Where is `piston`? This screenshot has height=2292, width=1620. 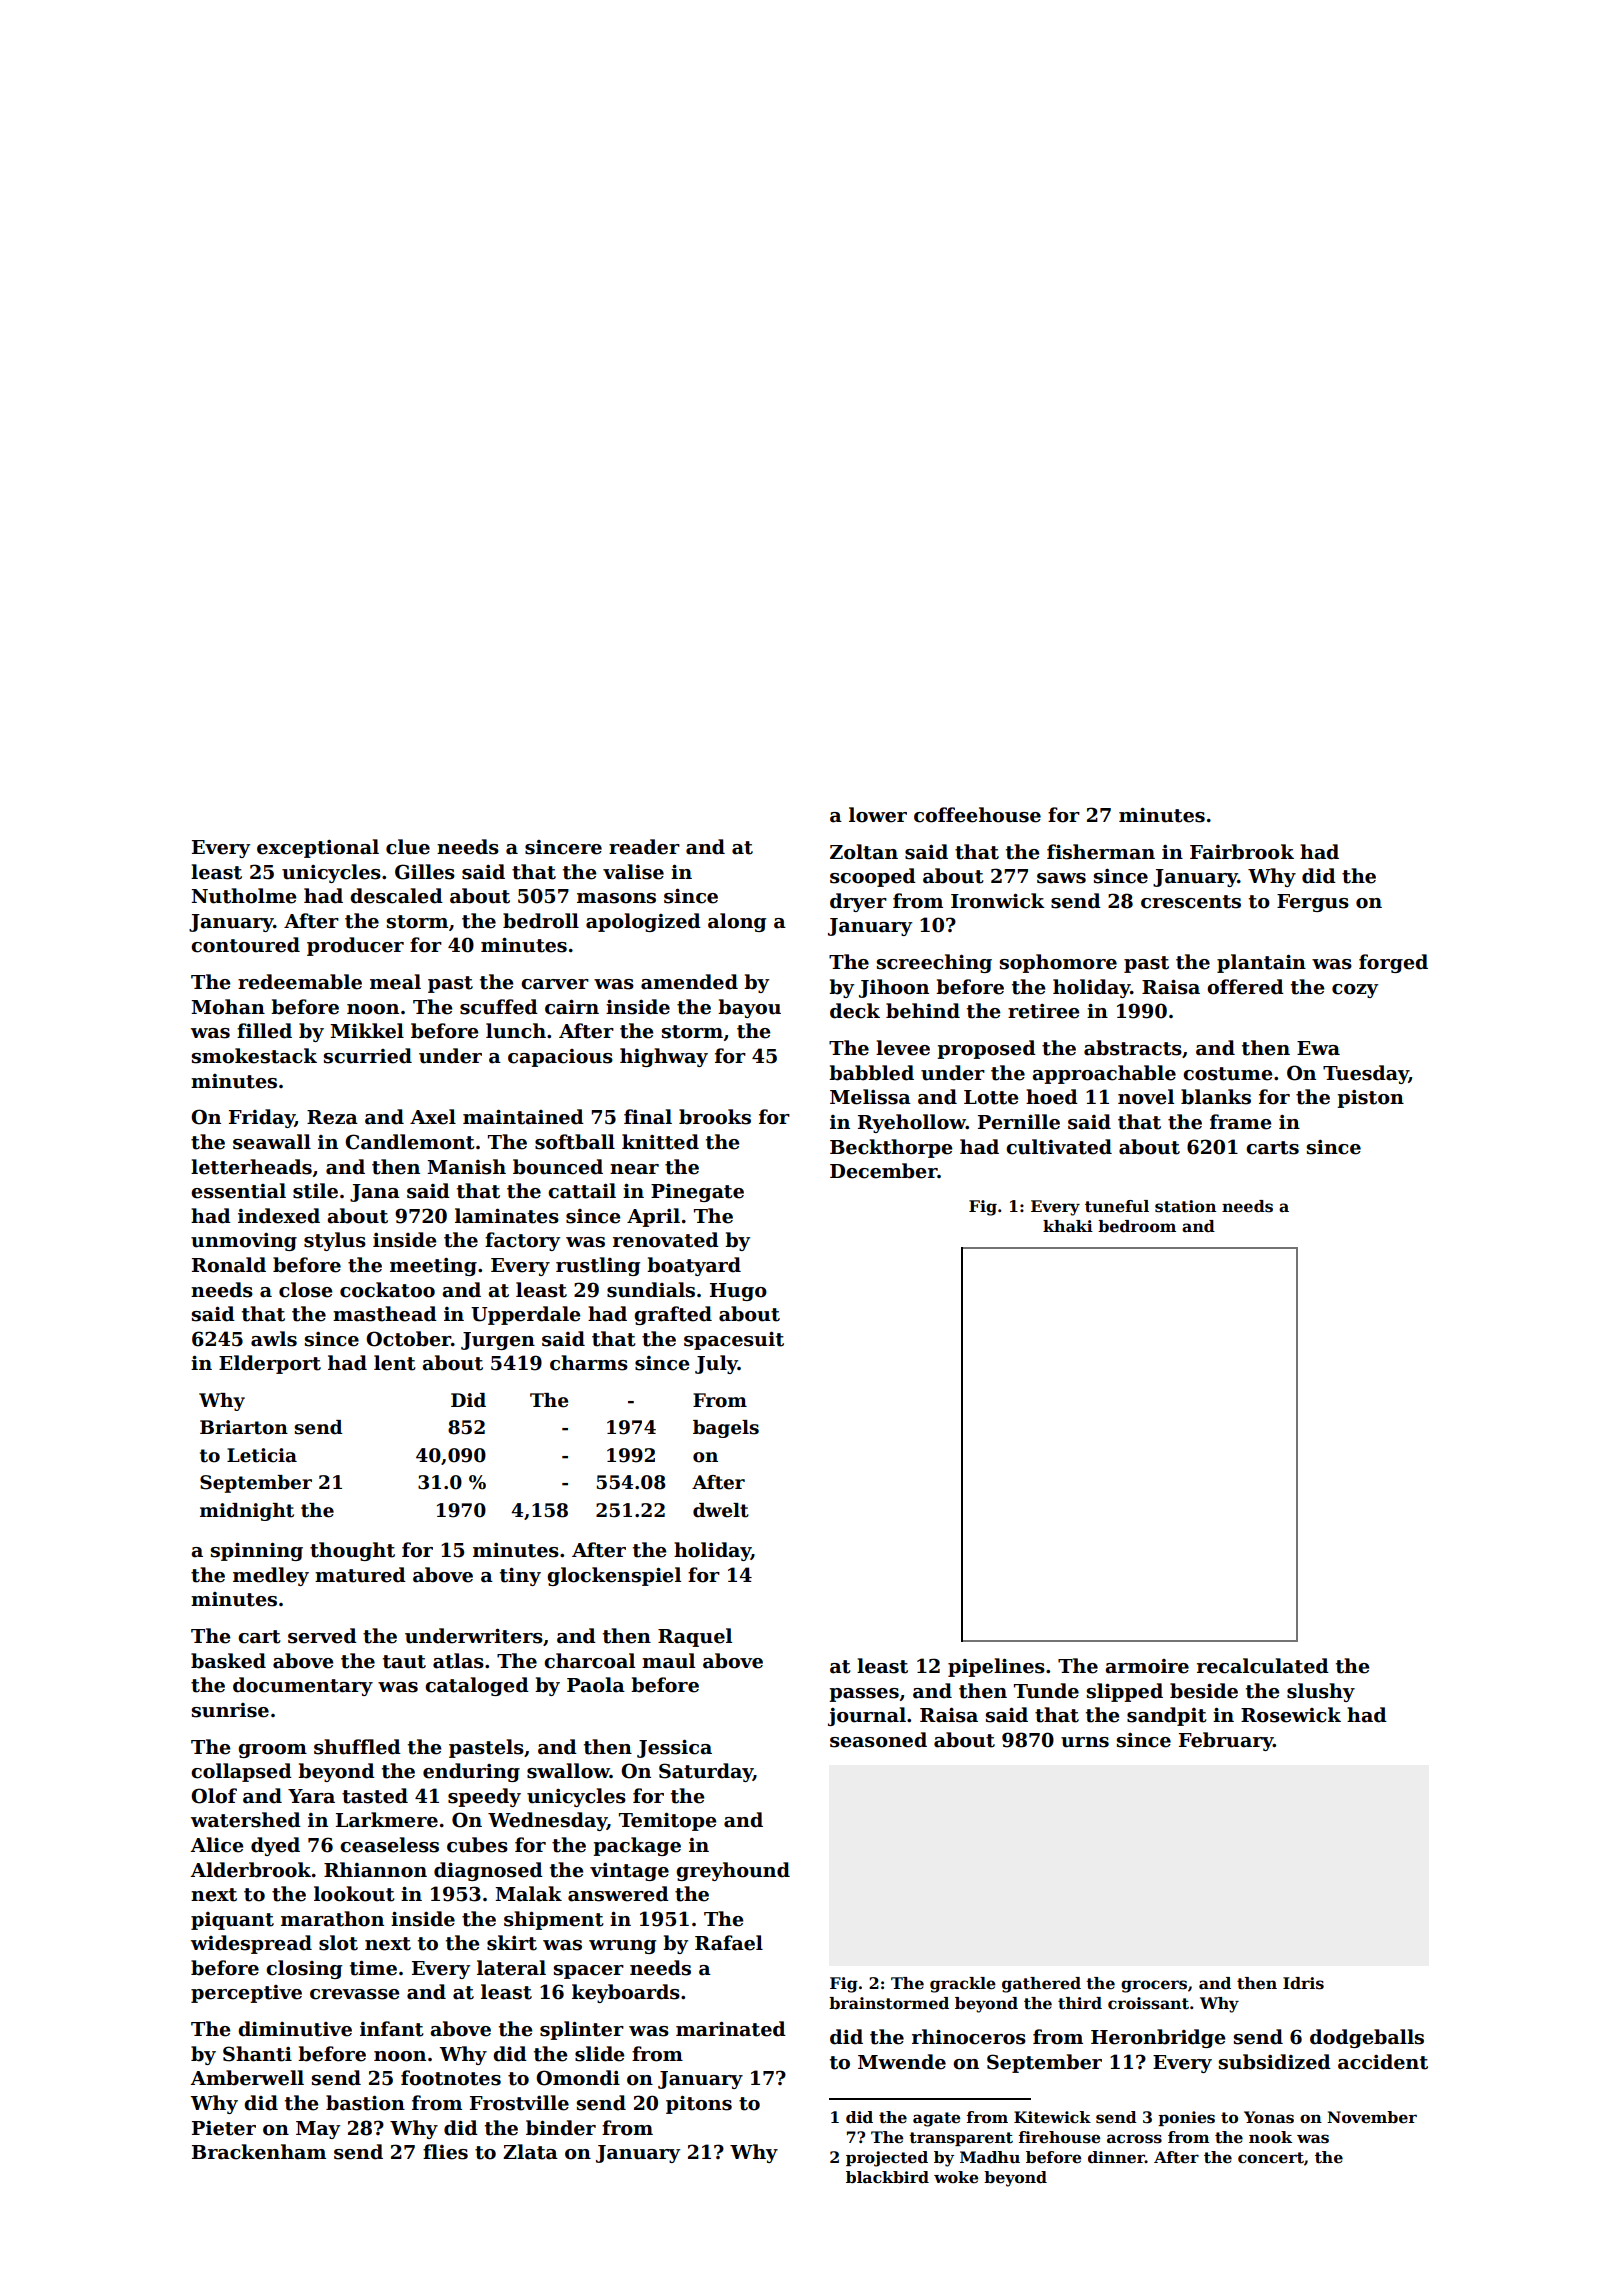
piston is located at coordinates (1370, 1099).
